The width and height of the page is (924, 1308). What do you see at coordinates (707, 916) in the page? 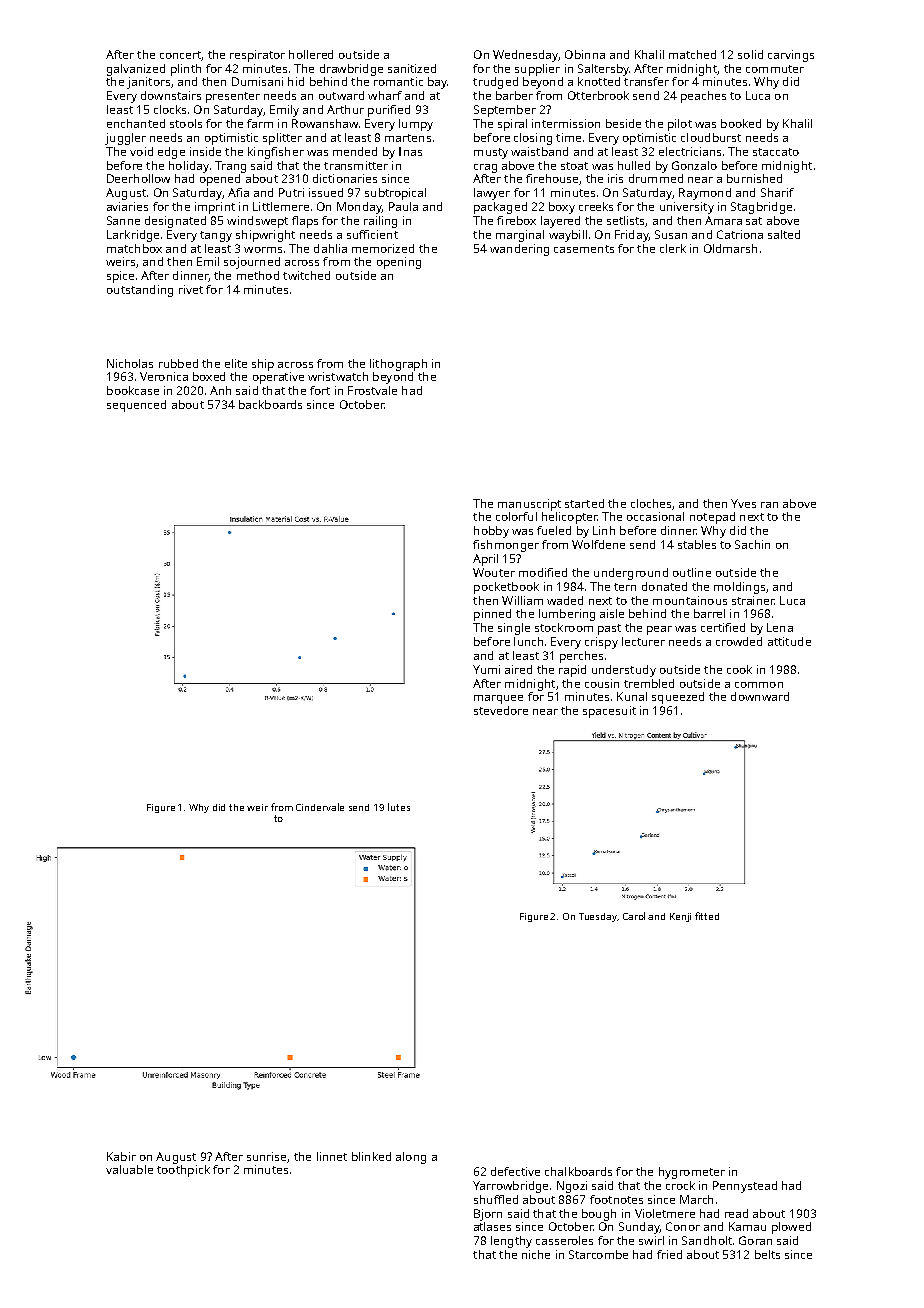
I see `fitted` at bounding box center [707, 916].
